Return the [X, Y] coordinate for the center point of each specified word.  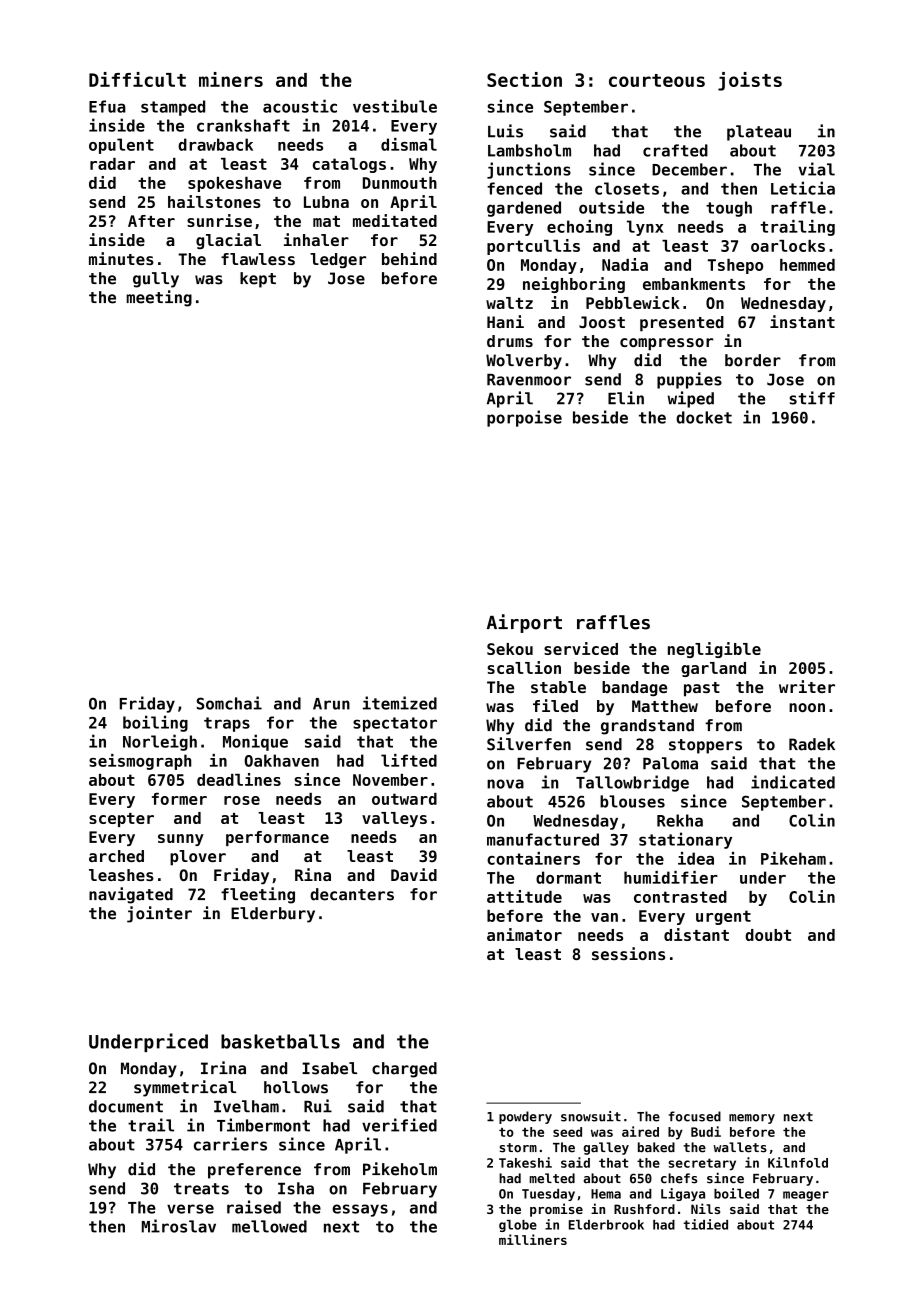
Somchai [229, 703]
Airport [524, 623]
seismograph [140, 762]
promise [556, 1210]
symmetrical [185, 1088]
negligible [714, 650]
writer [807, 686]
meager [806, 1196]
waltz [509, 303]
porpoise [524, 418]
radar [112, 164]
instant [802, 321]
